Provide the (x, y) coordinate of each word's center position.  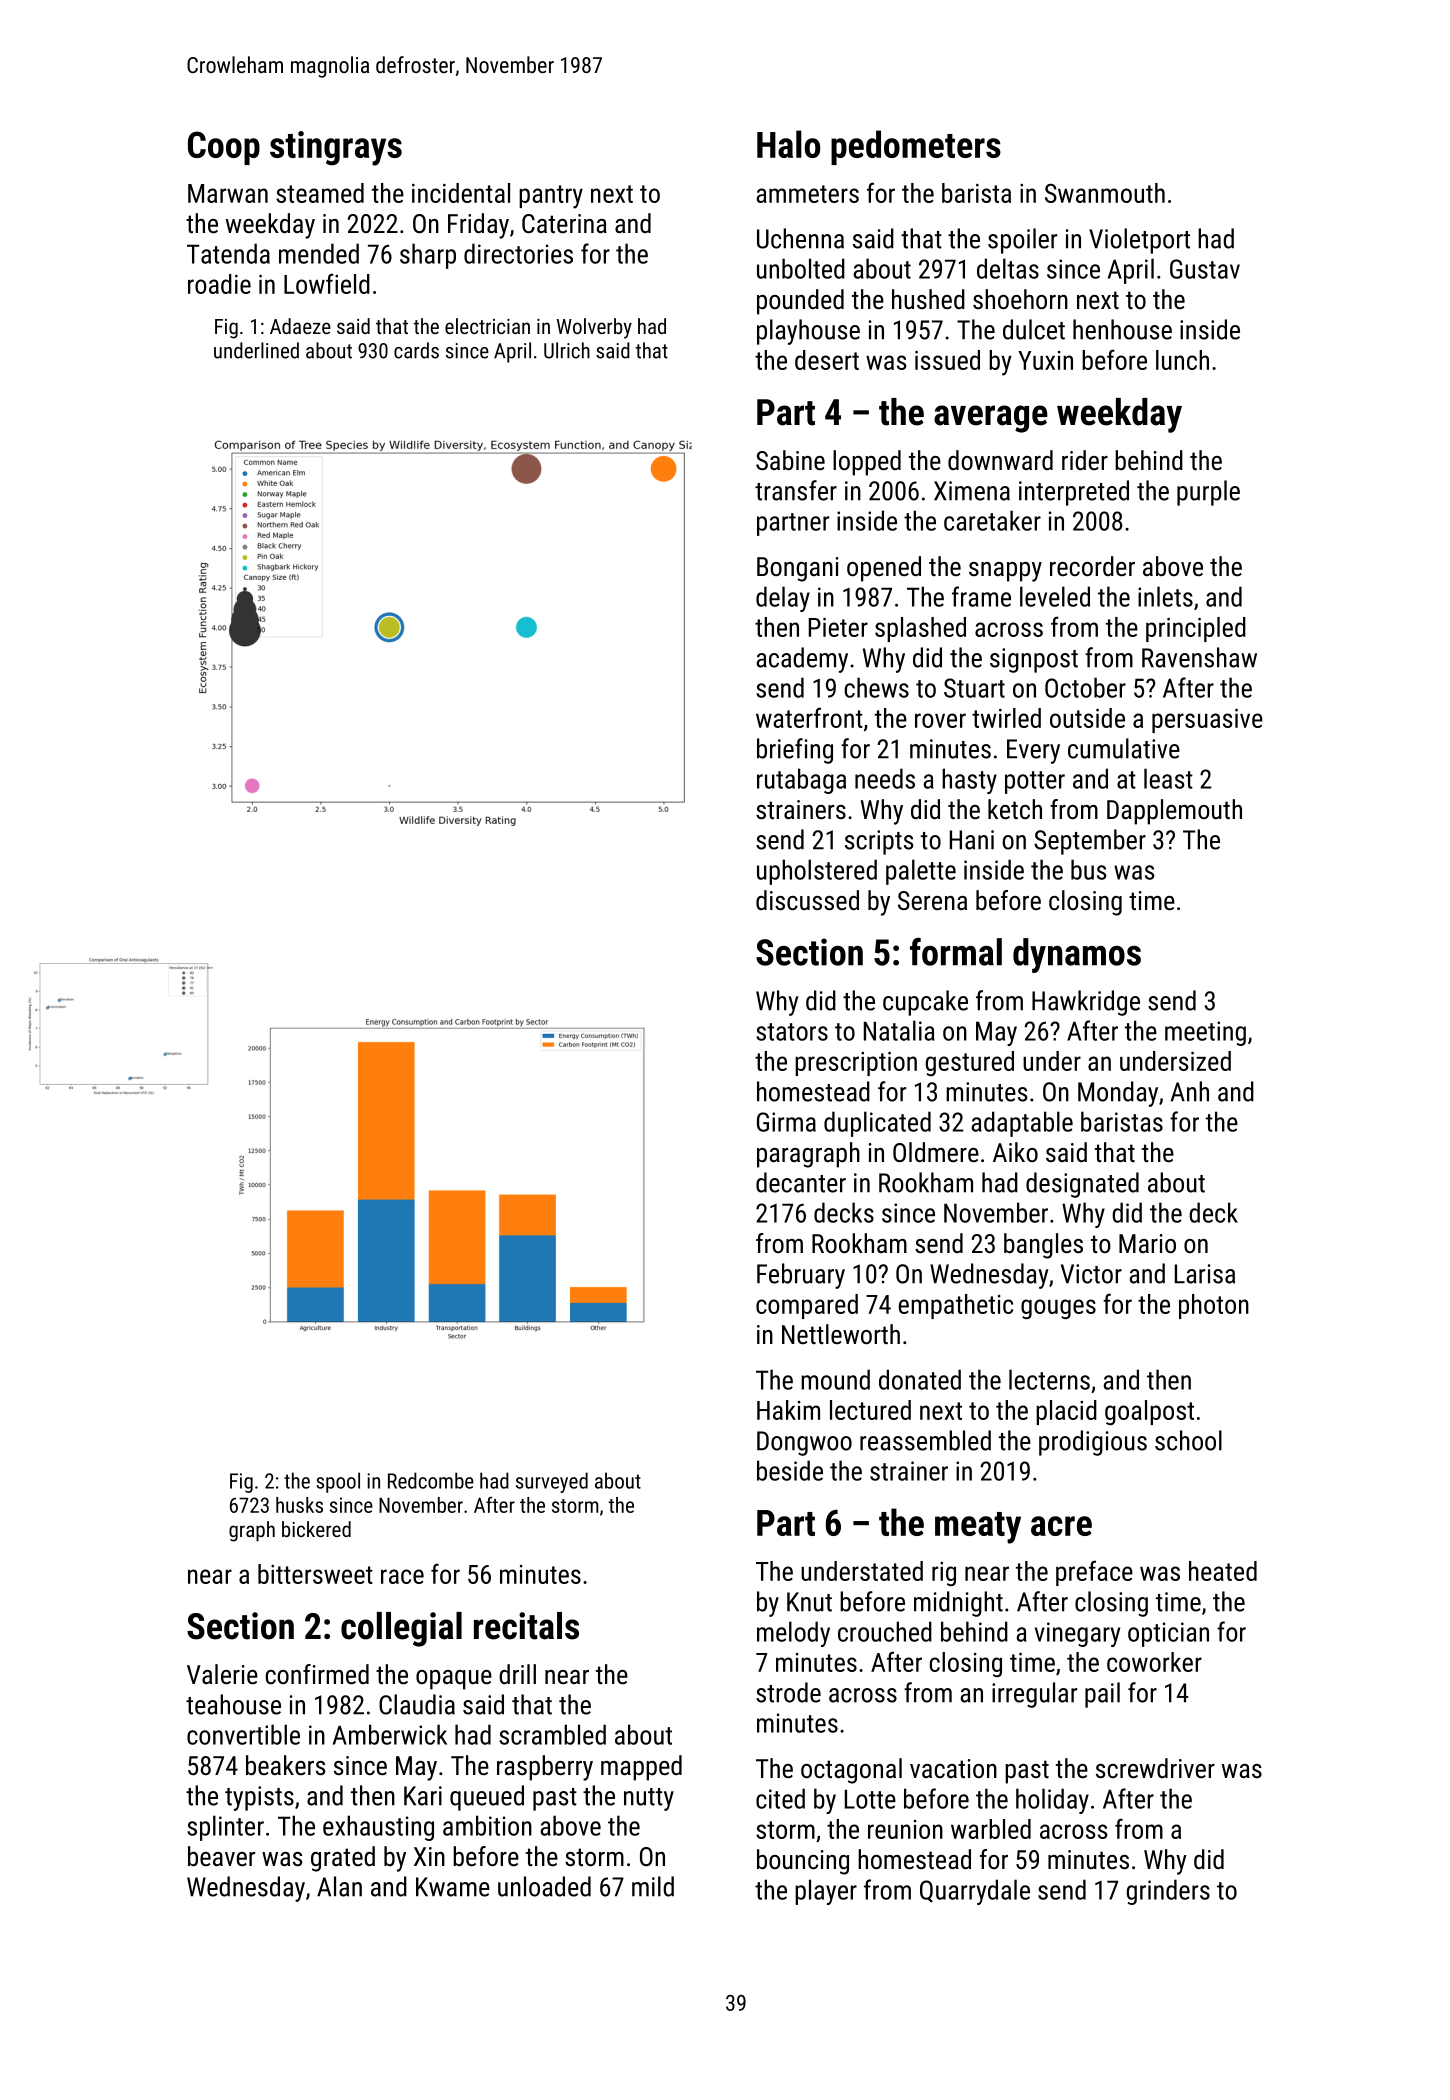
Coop (224, 148)
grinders (1168, 1892)
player (826, 1892)
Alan (339, 1886)
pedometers (916, 147)
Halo (788, 144)
